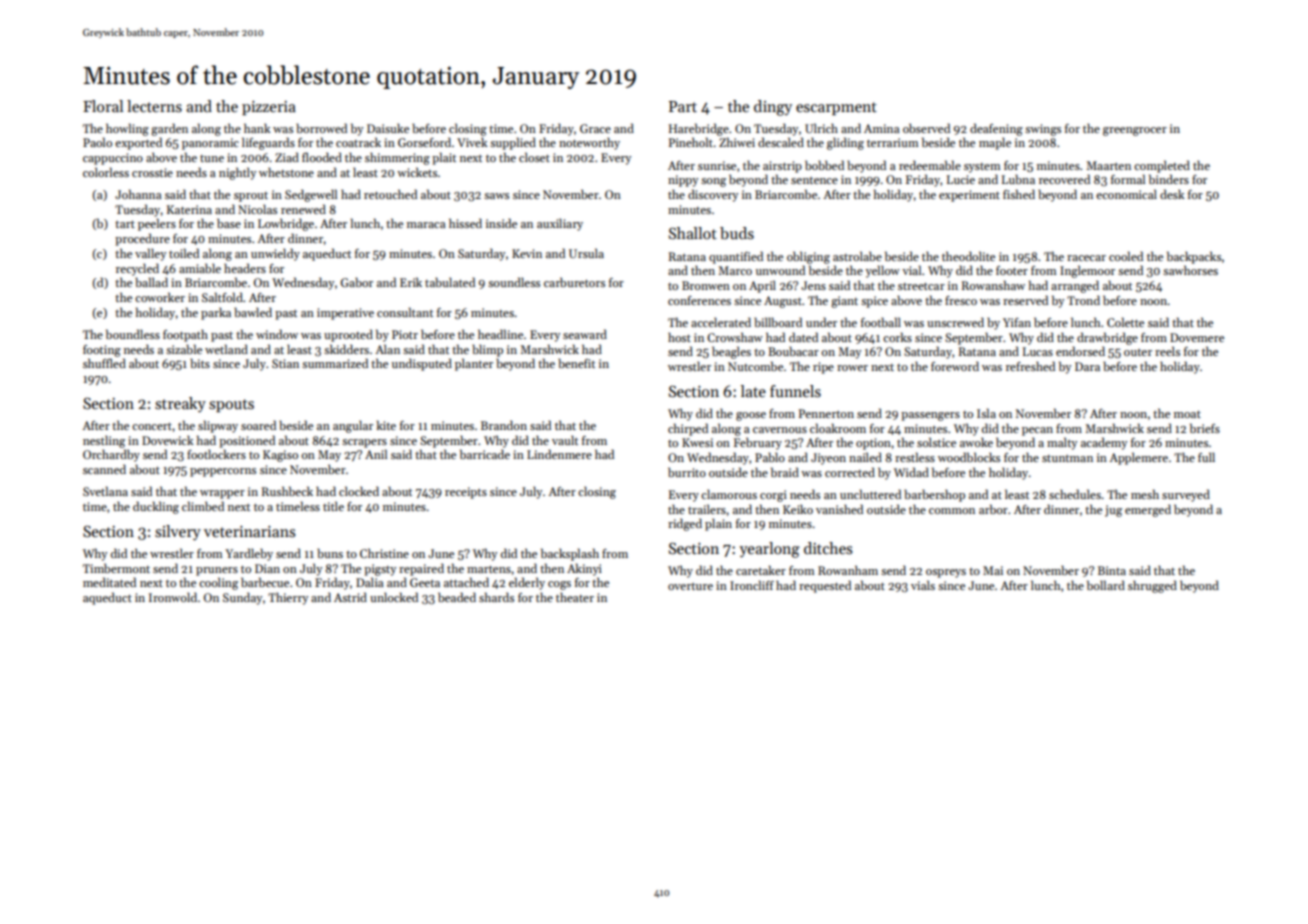 The image size is (1308, 924). I want to click on Anil, so click(376, 454).
